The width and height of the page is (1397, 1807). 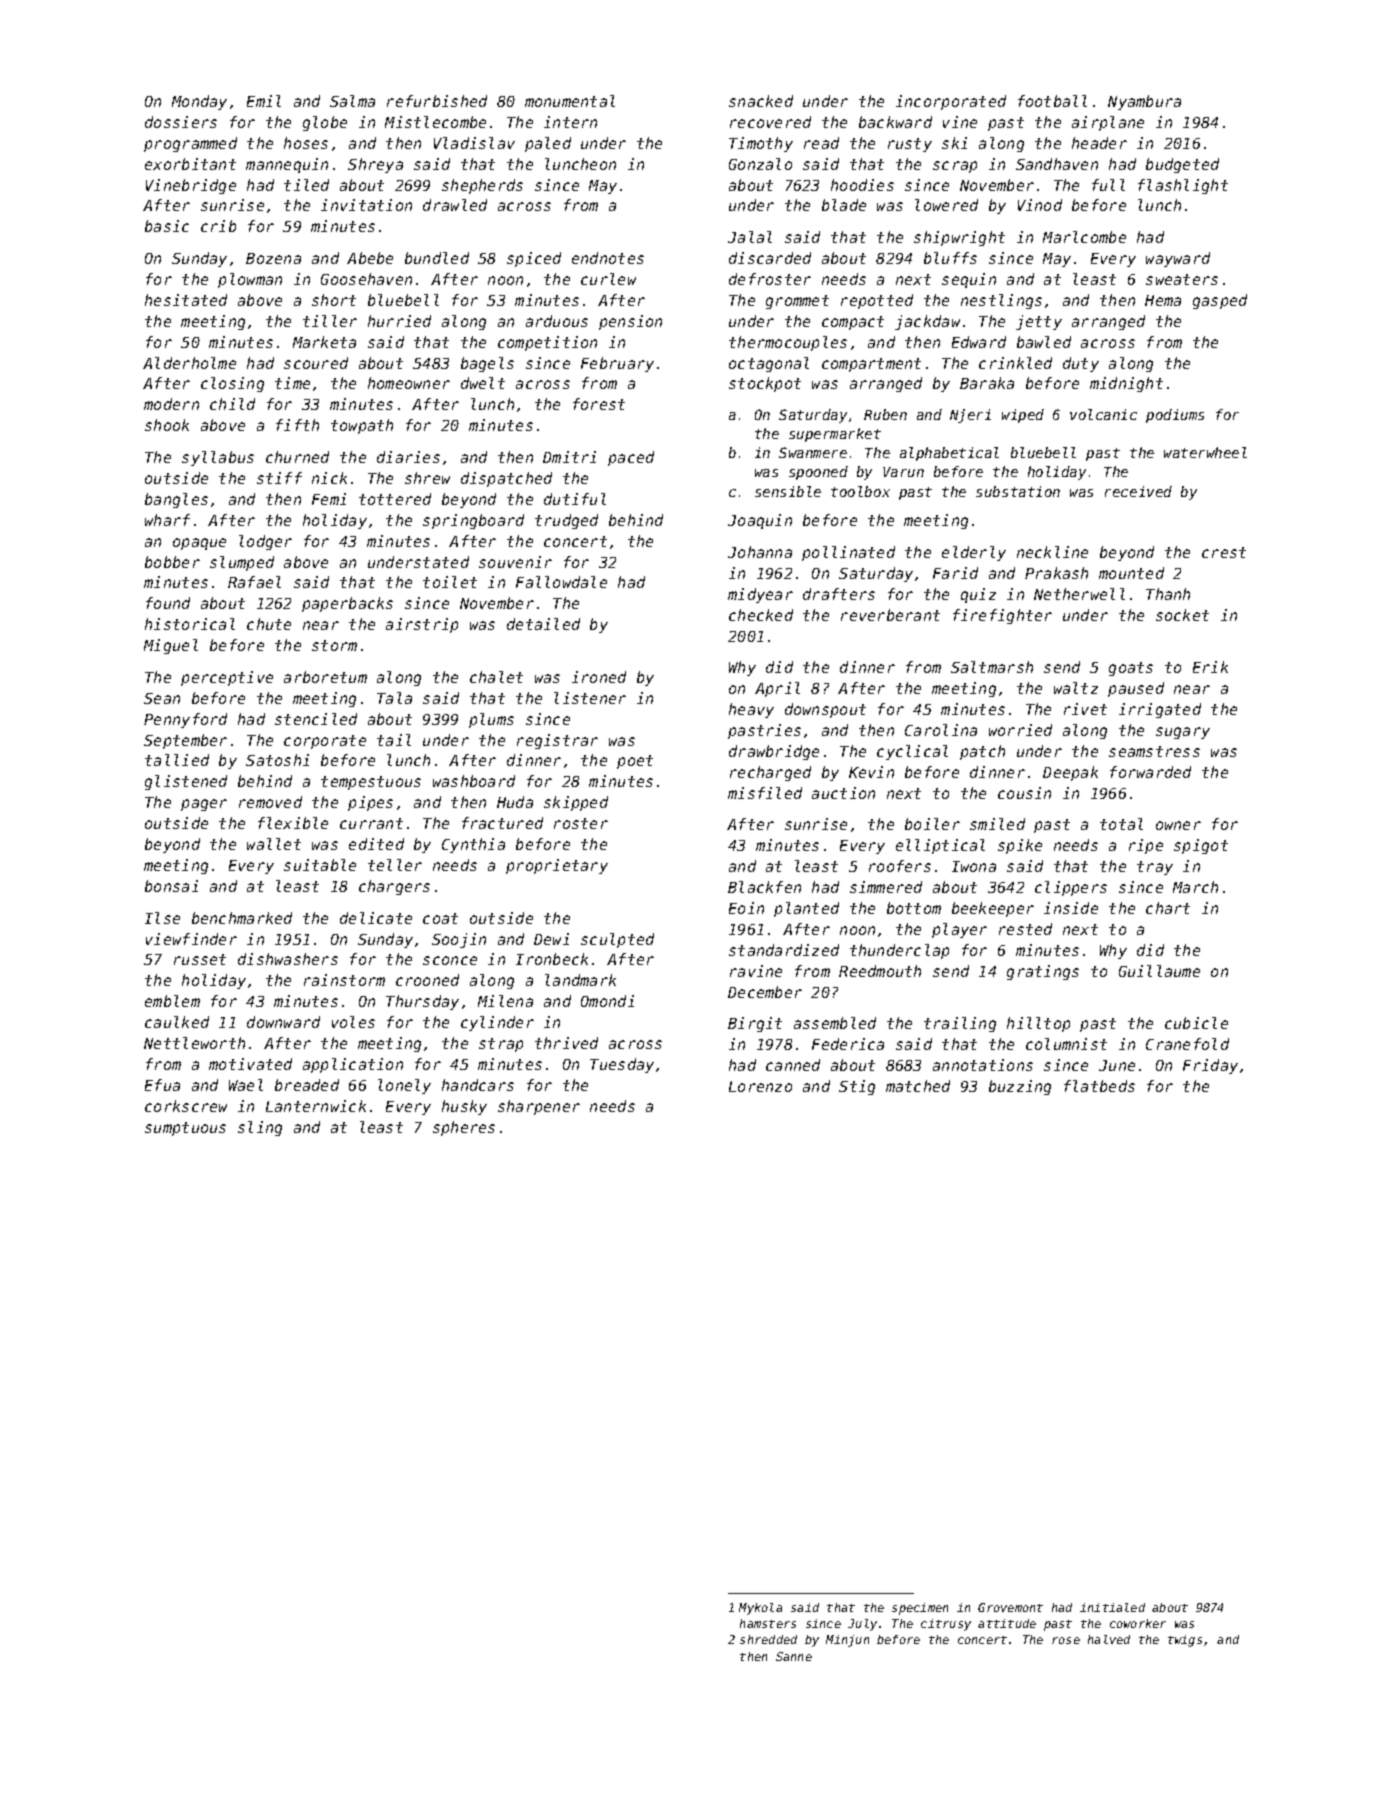 What do you see at coordinates (218, 458) in the page?
I see `syllabus` at bounding box center [218, 458].
